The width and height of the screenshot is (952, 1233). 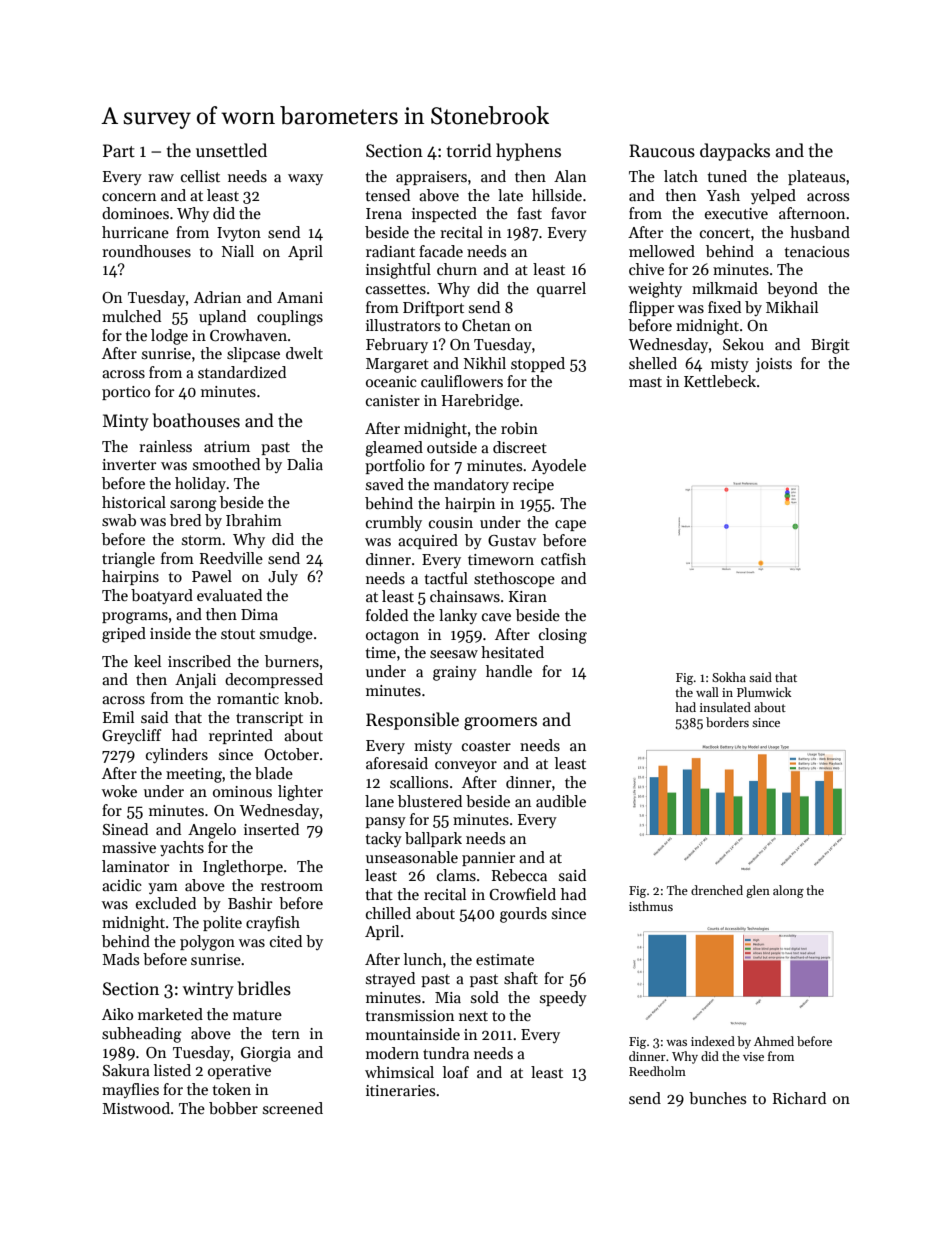 I want to click on cave, so click(x=496, y=617).
